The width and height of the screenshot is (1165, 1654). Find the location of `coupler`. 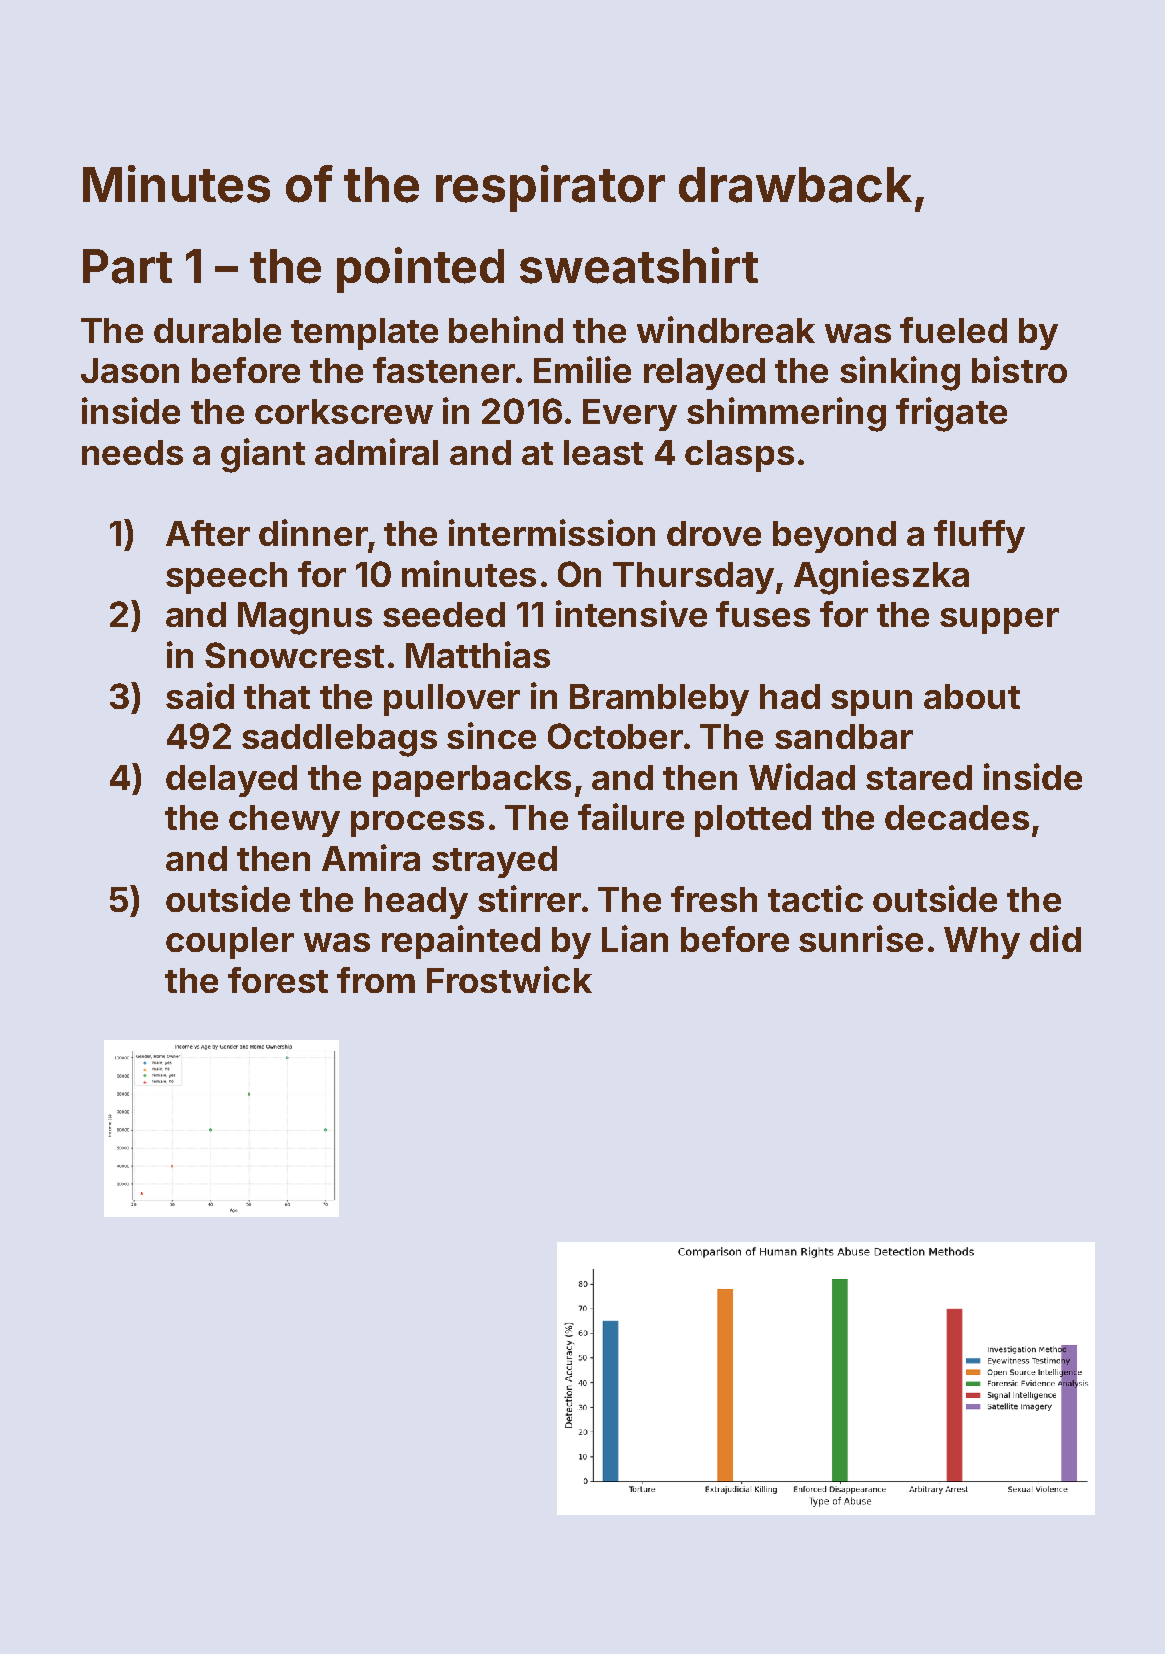

coupler is located at coordinates (230, 943).
